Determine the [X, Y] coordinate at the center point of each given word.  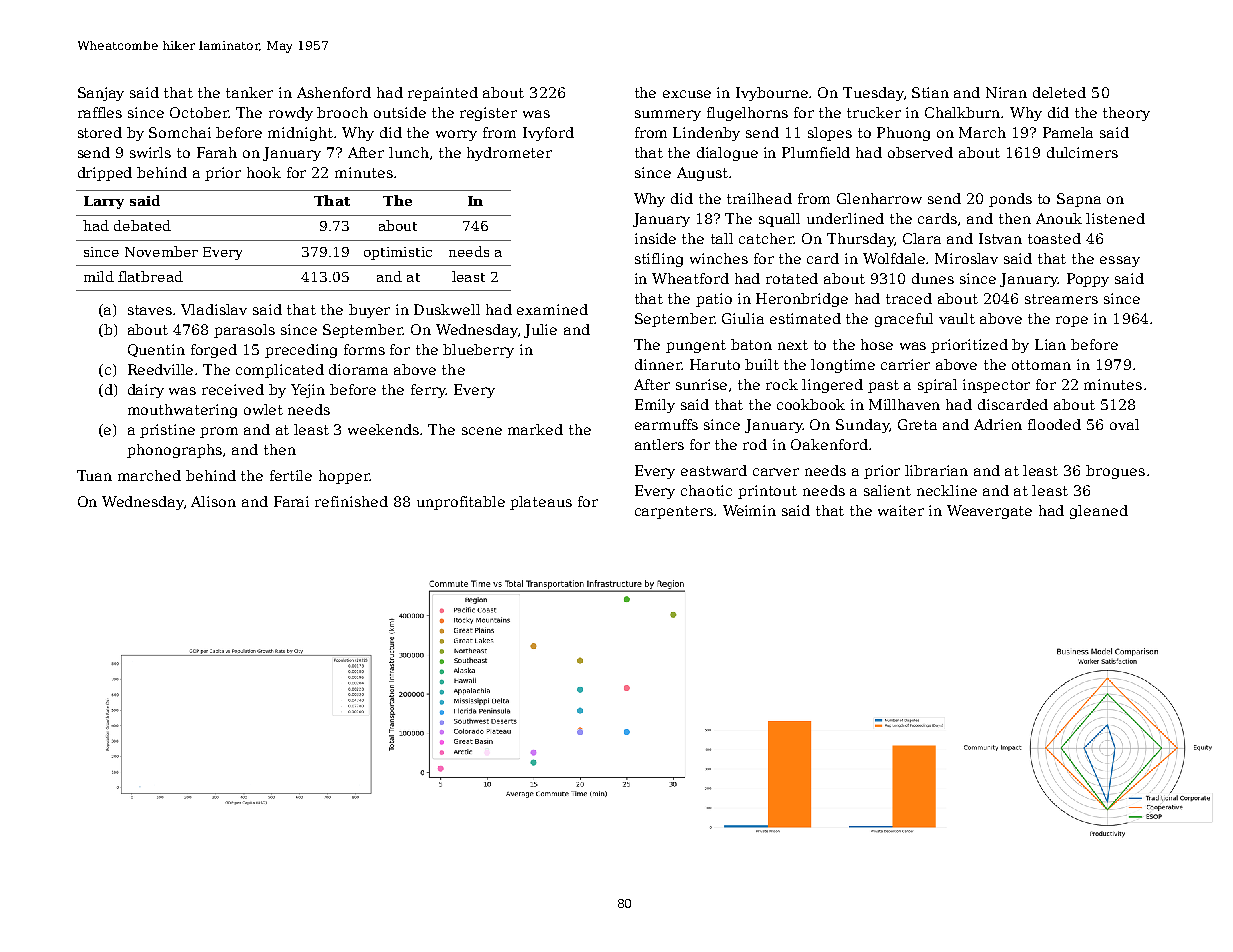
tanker [249, 92]
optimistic [398, 253]
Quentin [156, 350]
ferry [428, 391]
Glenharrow [879, 198]
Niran [1006, 92]
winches [719, 258]
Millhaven [904, 404]
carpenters [674, 512]
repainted [443, 94]
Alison [213, 501]
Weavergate [989, 512]
